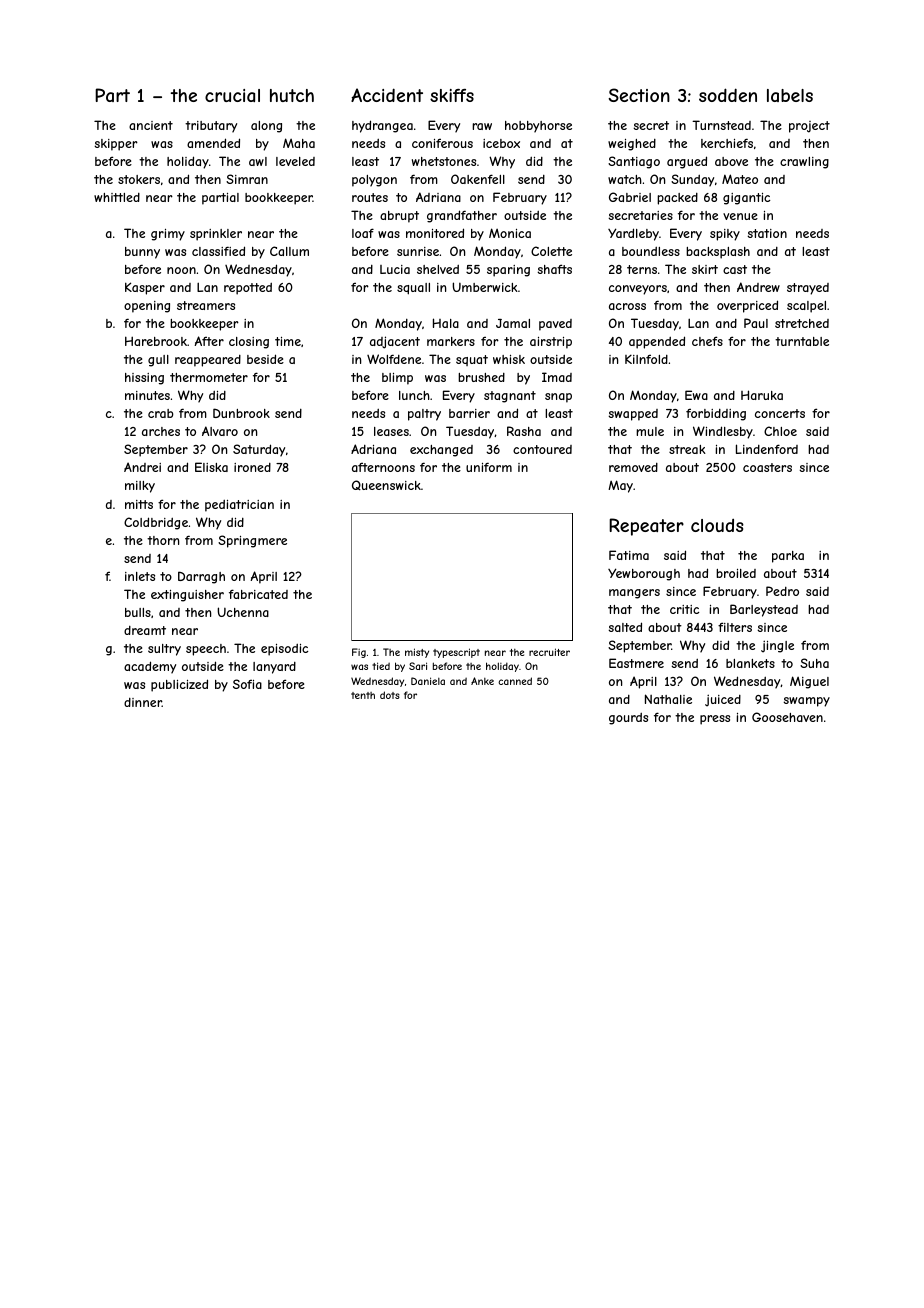 This document has width=924, height=1308. What do you see at coordinates (767, 467) in the document?
I see `coasters` at bounding box center [767, 467].
